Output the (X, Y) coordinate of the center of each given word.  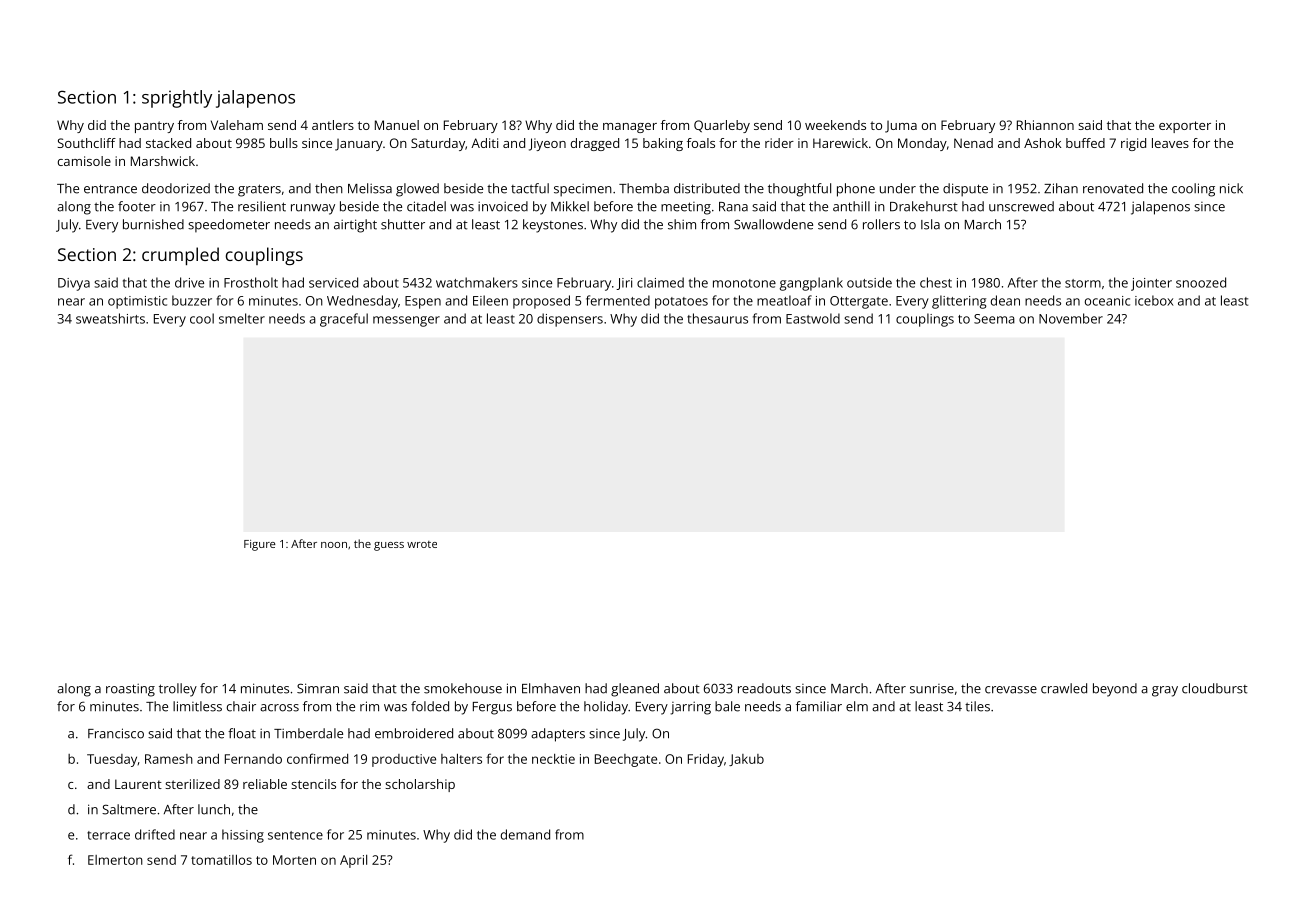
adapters (558, 735)
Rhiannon (1045, 125)
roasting (130, 690)
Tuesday (112, 760)
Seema (994, 319)
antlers (333, 125)
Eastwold (813, 318)
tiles (977, 706)
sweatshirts (110, 318)
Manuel (397, 125)
